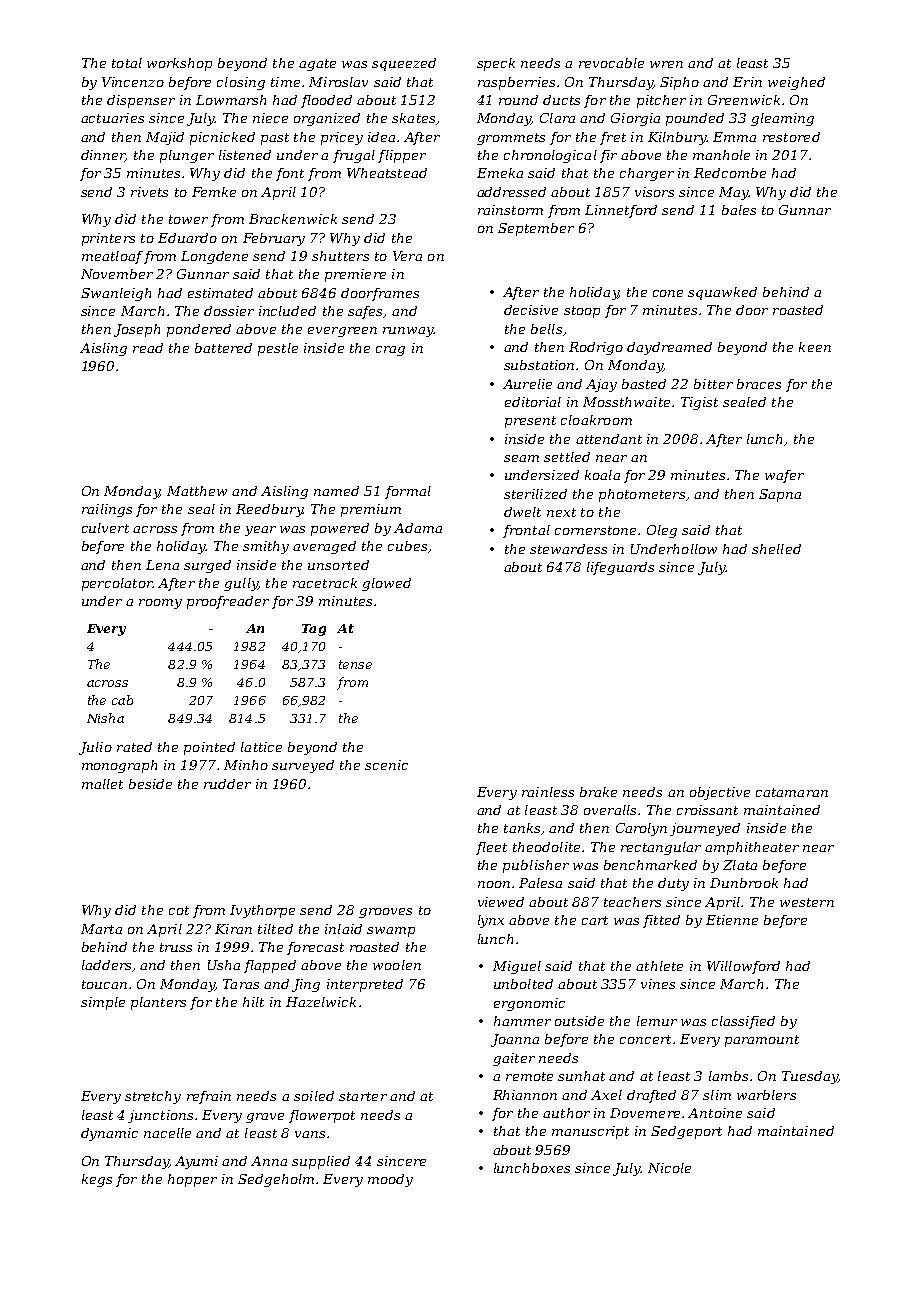 The height and width of the screenshot is (1308, 924). Describe the element at coordinates (666, 64) in the screenshot. I see `wren` at that location.
